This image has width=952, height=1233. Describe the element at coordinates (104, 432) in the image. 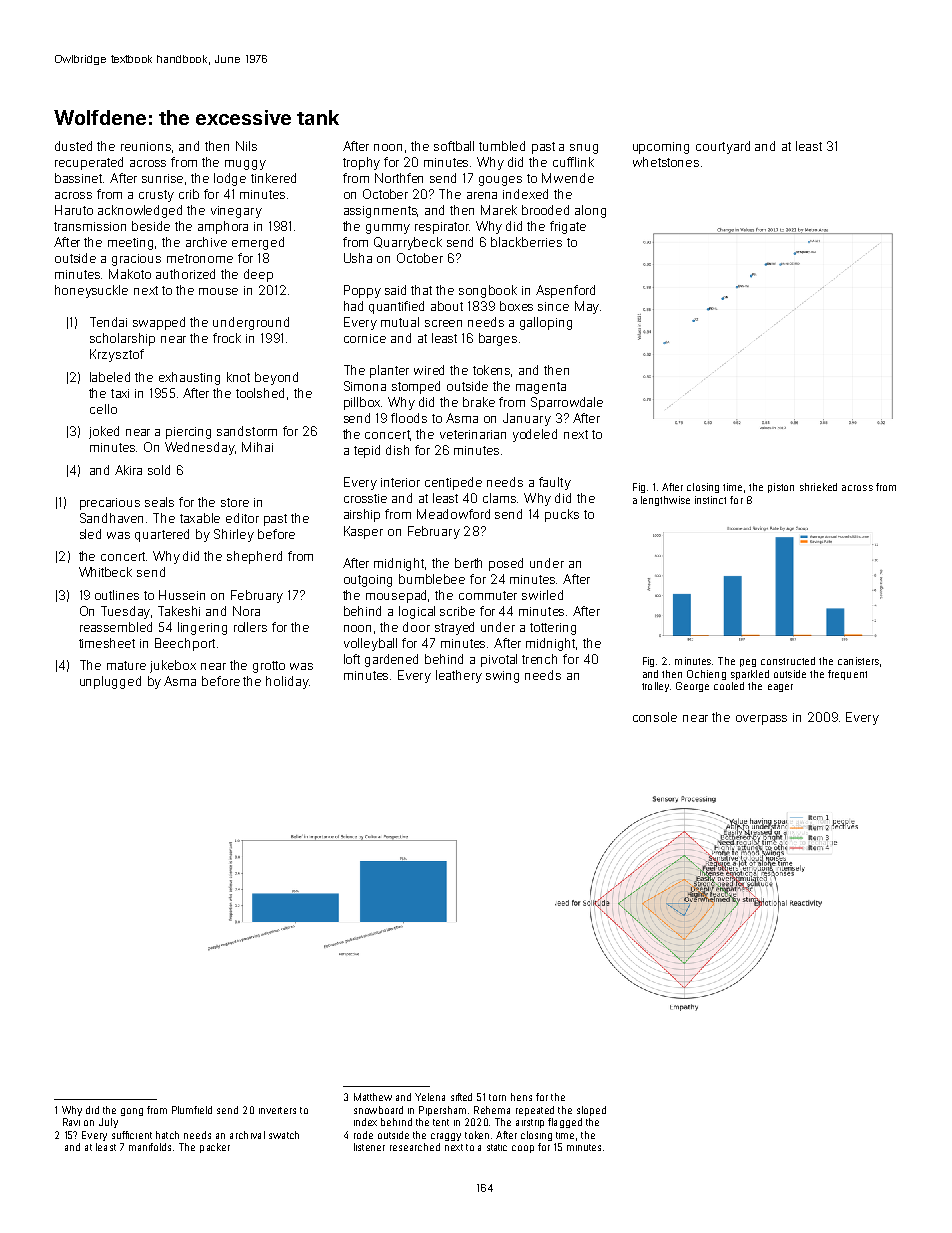

I see `joked` at that location.
